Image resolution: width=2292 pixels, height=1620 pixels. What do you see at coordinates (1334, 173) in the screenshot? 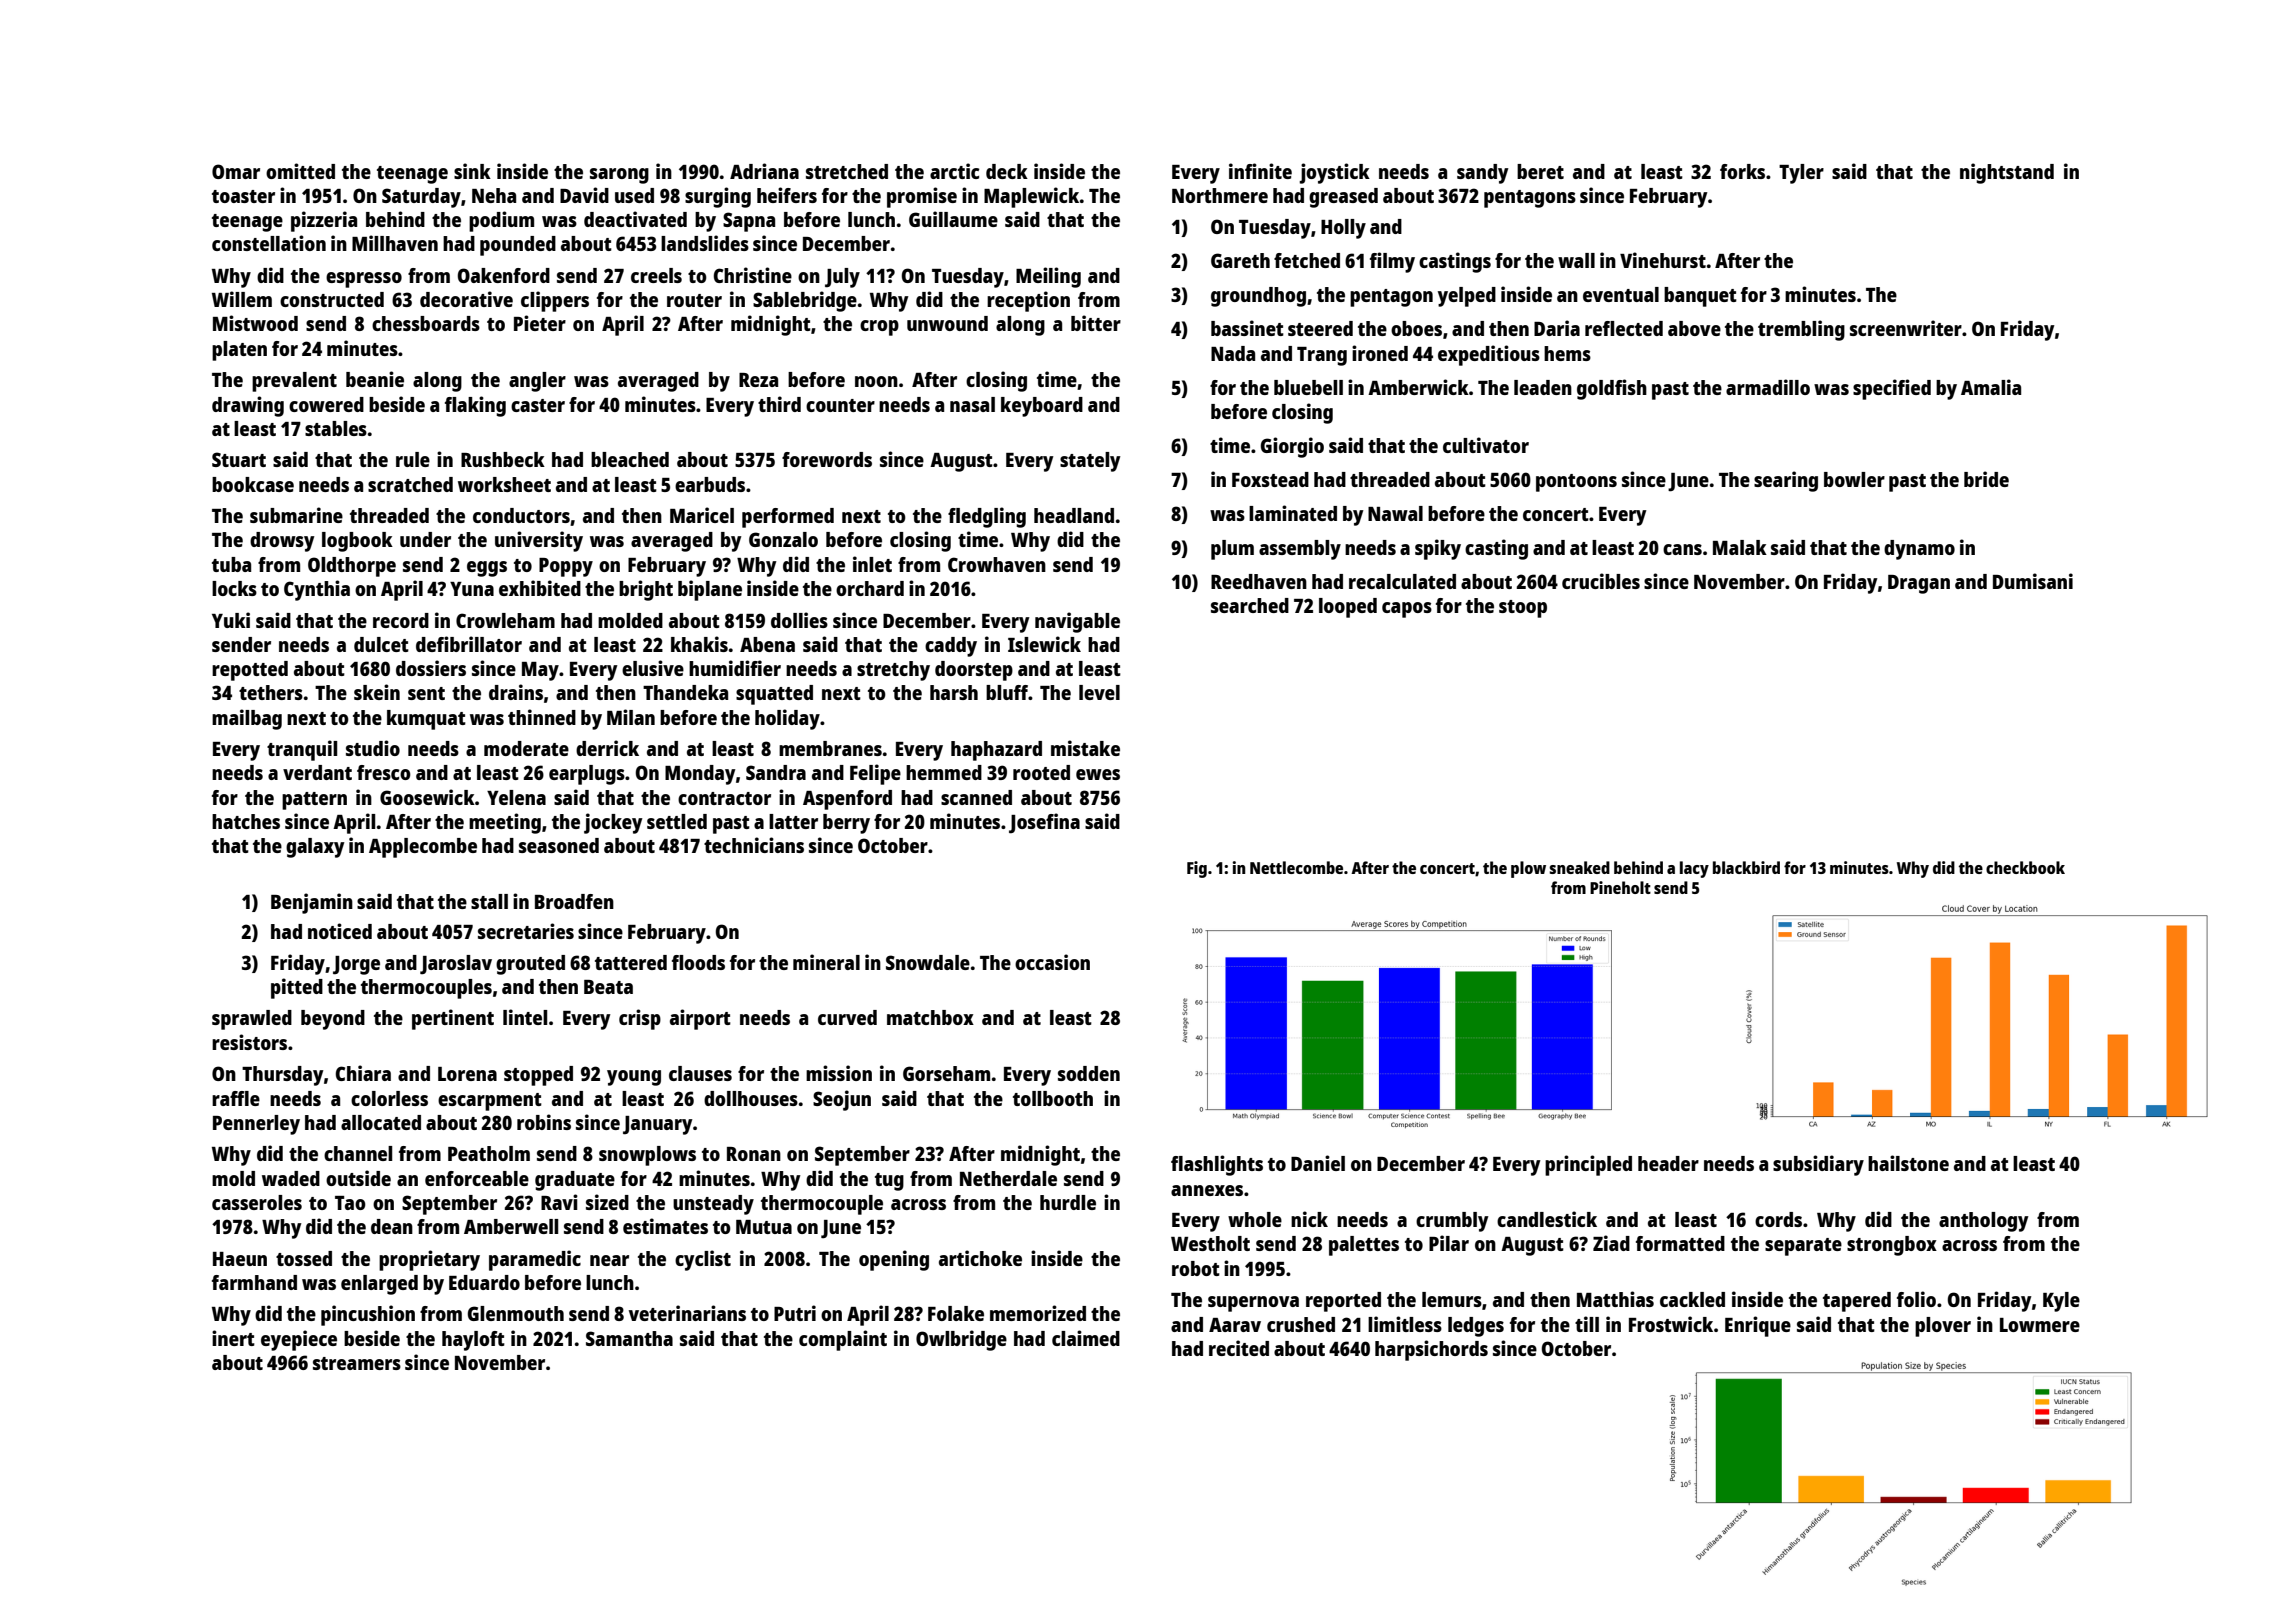
I see `joystick` at bounding box center [1334, 173].
